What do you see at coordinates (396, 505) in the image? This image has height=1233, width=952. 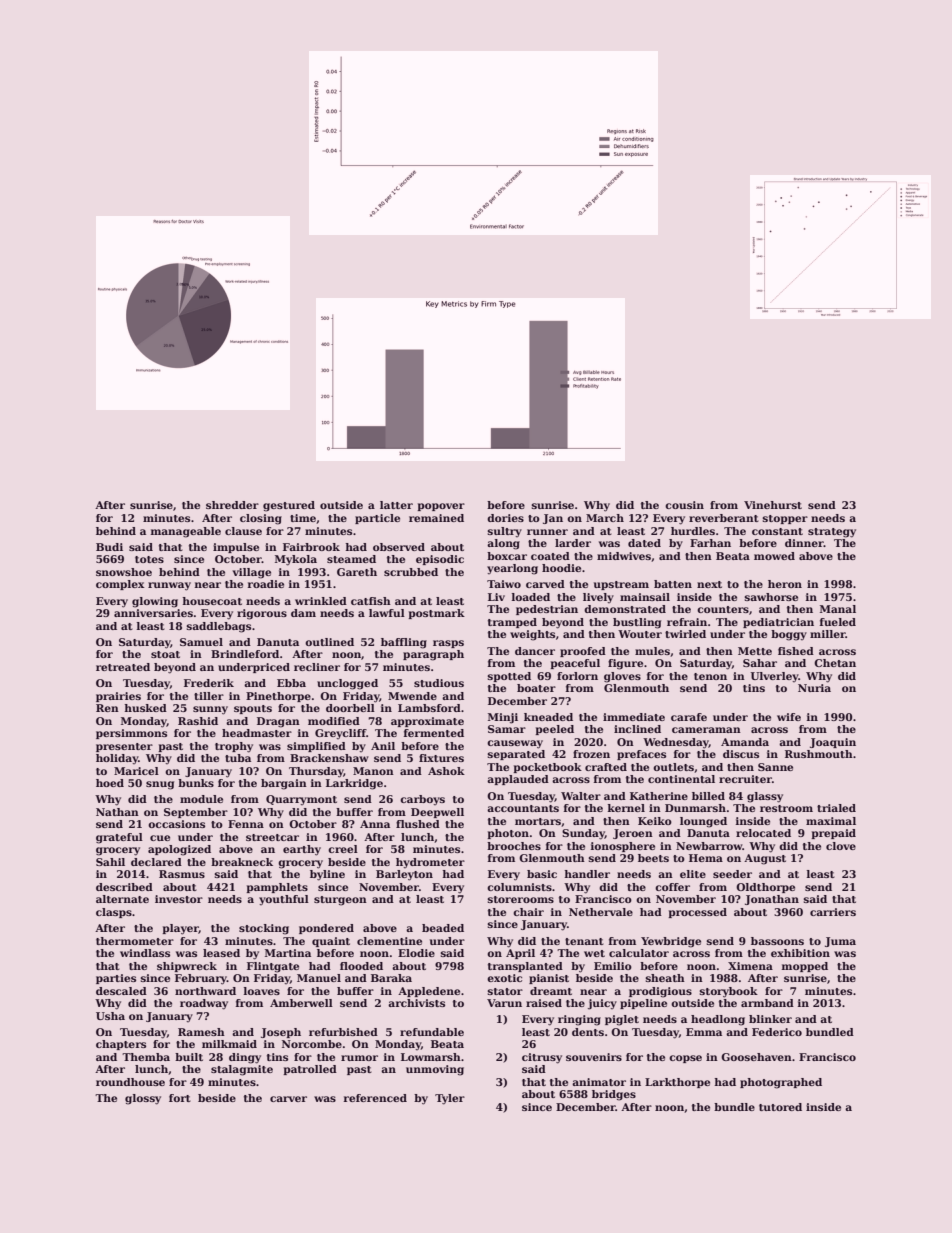 I see `latter` at bounding box center [396, 505].
